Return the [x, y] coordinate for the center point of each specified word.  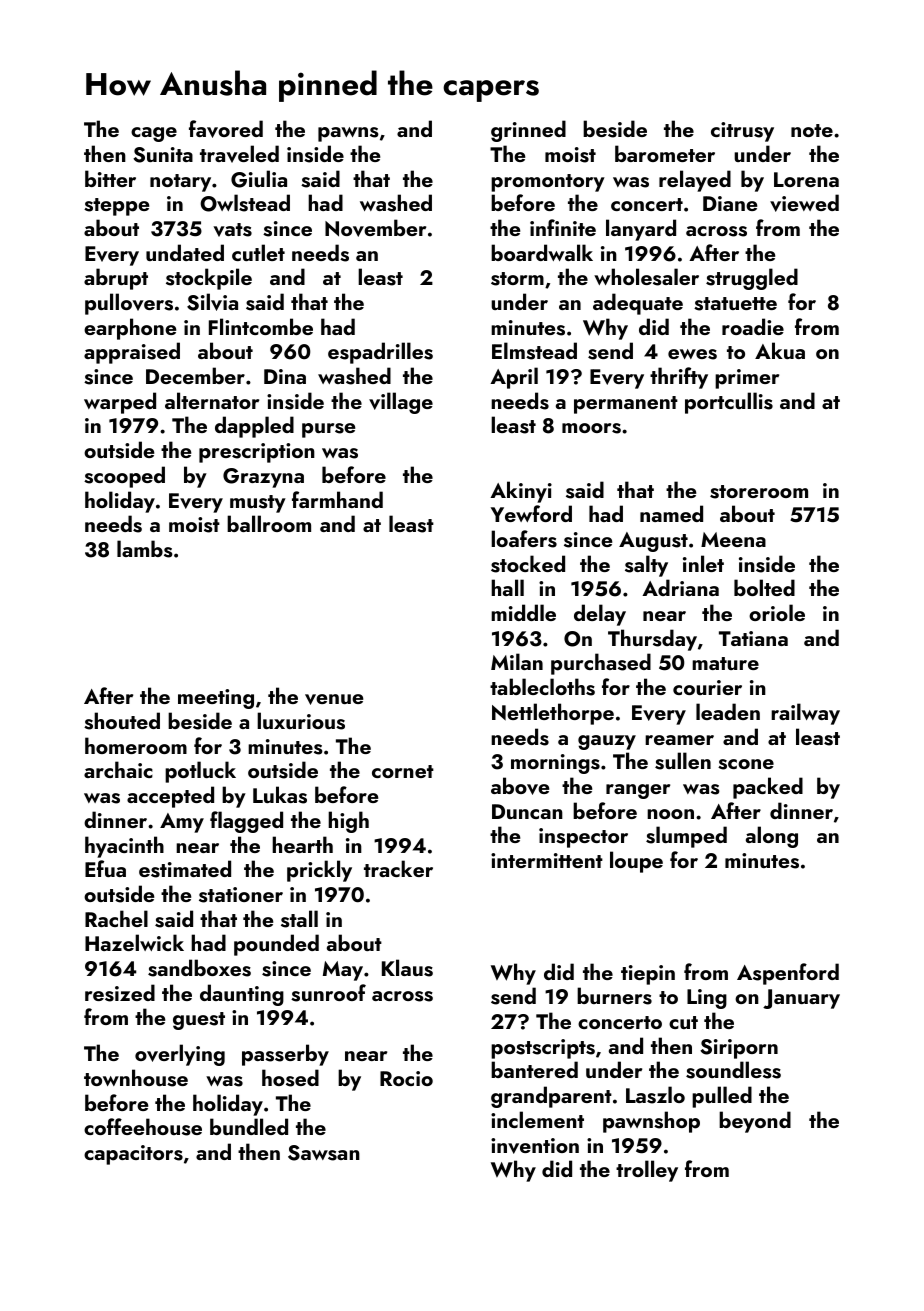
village [401, 403]
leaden [728, 711]
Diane [730, 203]
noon [670, 814]
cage [154, 134]
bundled [249, 1126]
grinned [528, 131]
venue [334, 699]
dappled [254, 427]
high [348, 822]
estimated [185, 869]
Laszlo [655, 1095]
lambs [145, 549]
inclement [537, 1119]
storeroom [759, 492]
